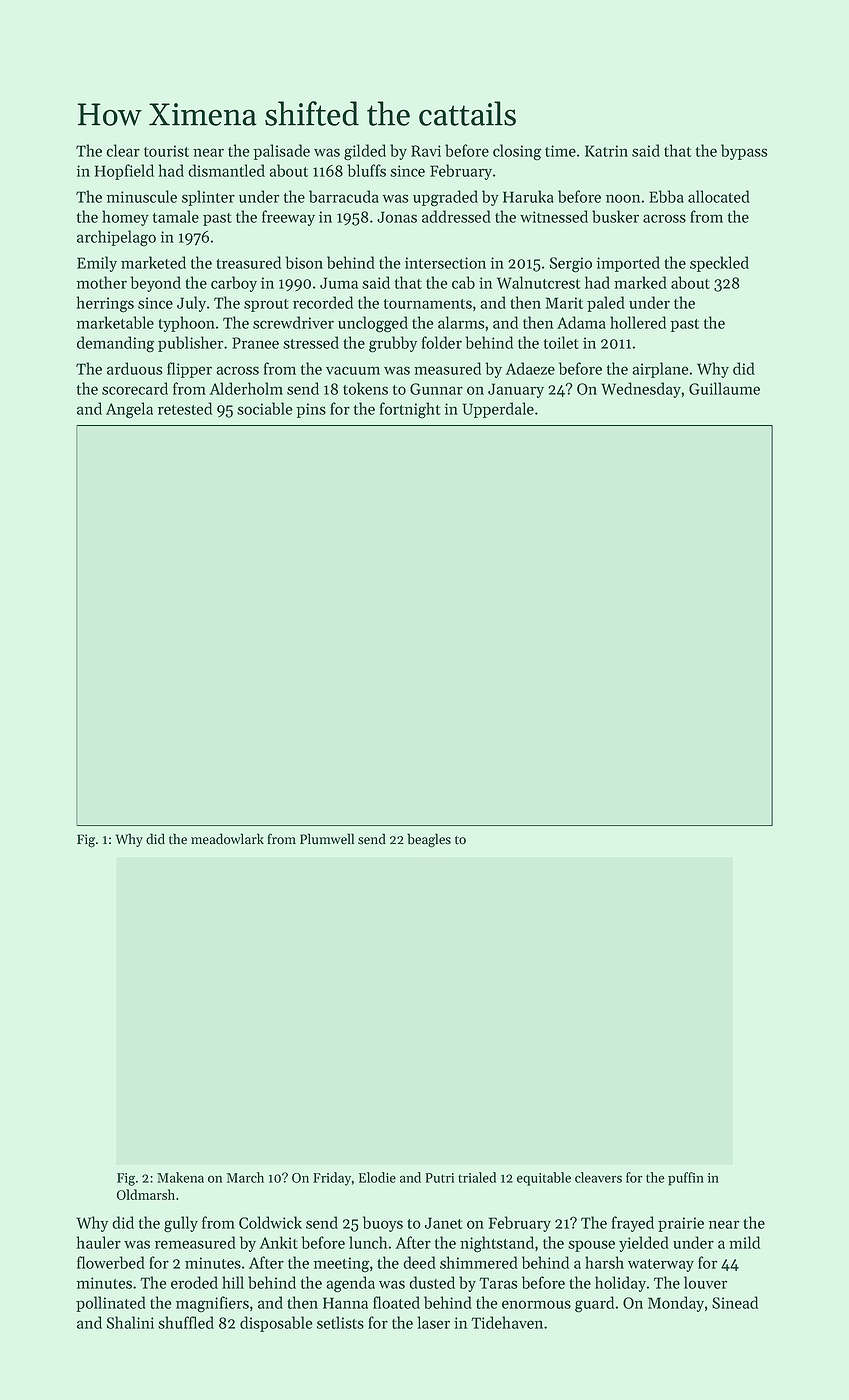 This image has width=849, height=1400. I want to click on meadowlark, so click(227, 839).
